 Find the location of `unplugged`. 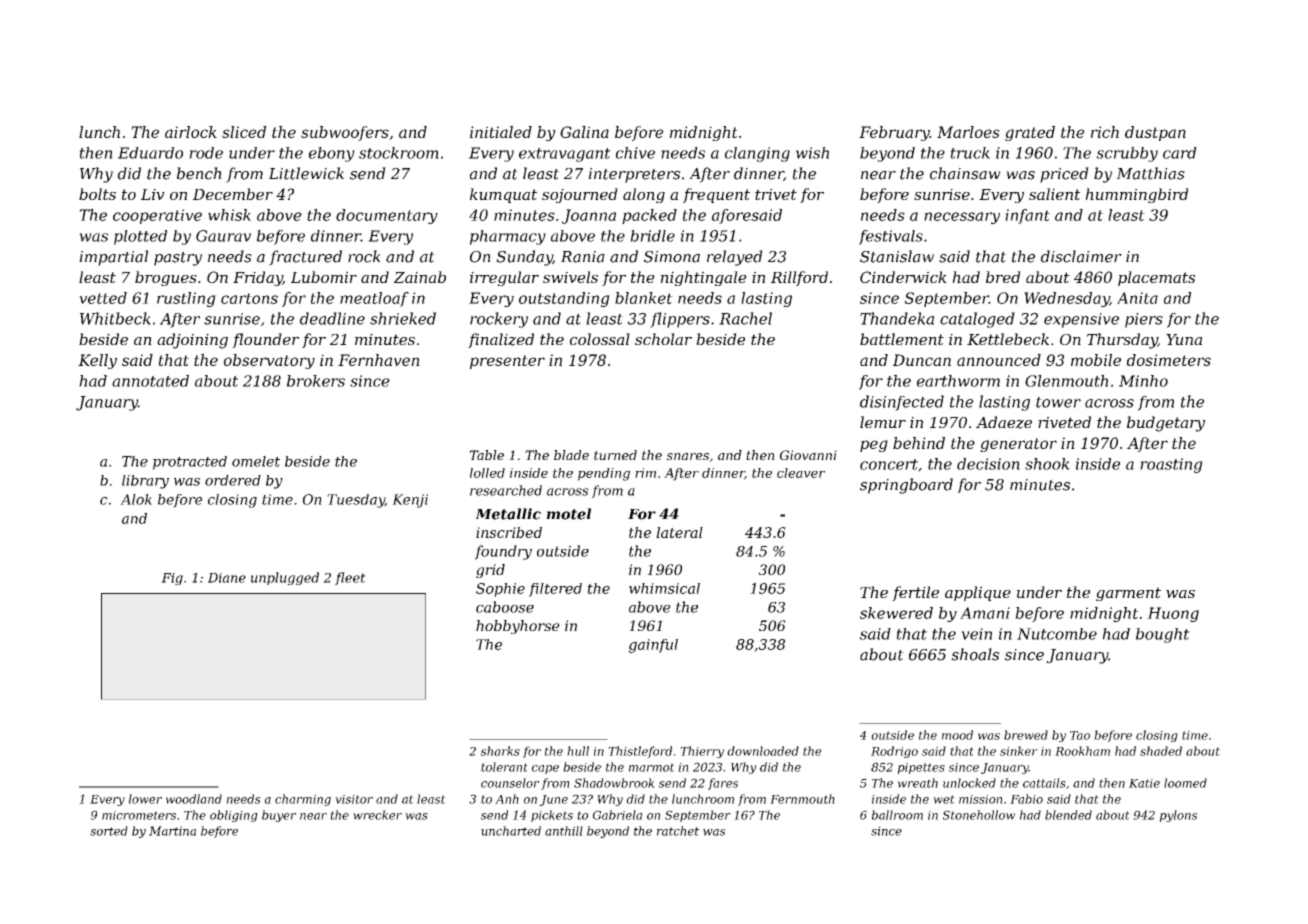

unplugged is located at coordinates (285, 578).
